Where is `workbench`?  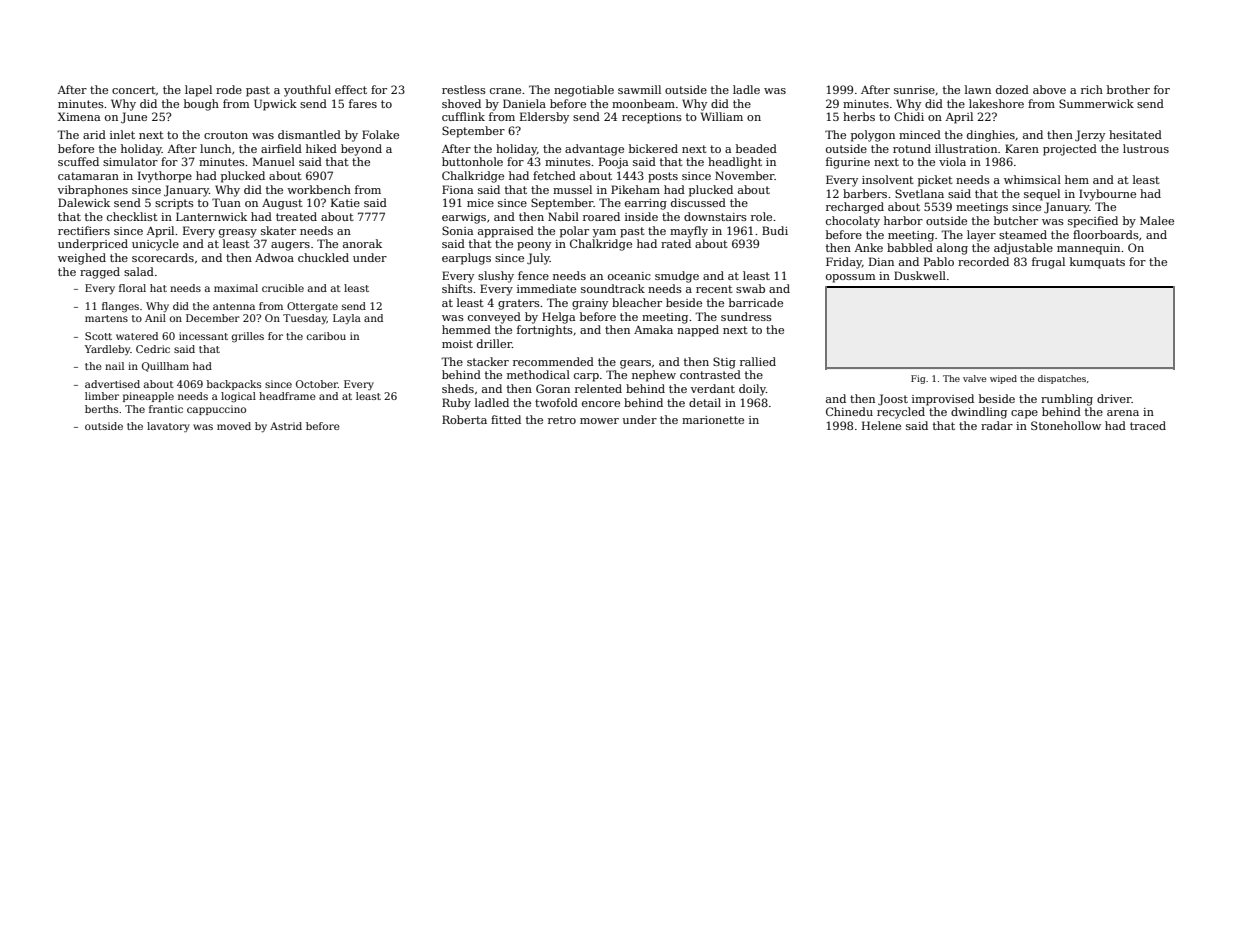 workbench is located at coordinates (319, 189).
